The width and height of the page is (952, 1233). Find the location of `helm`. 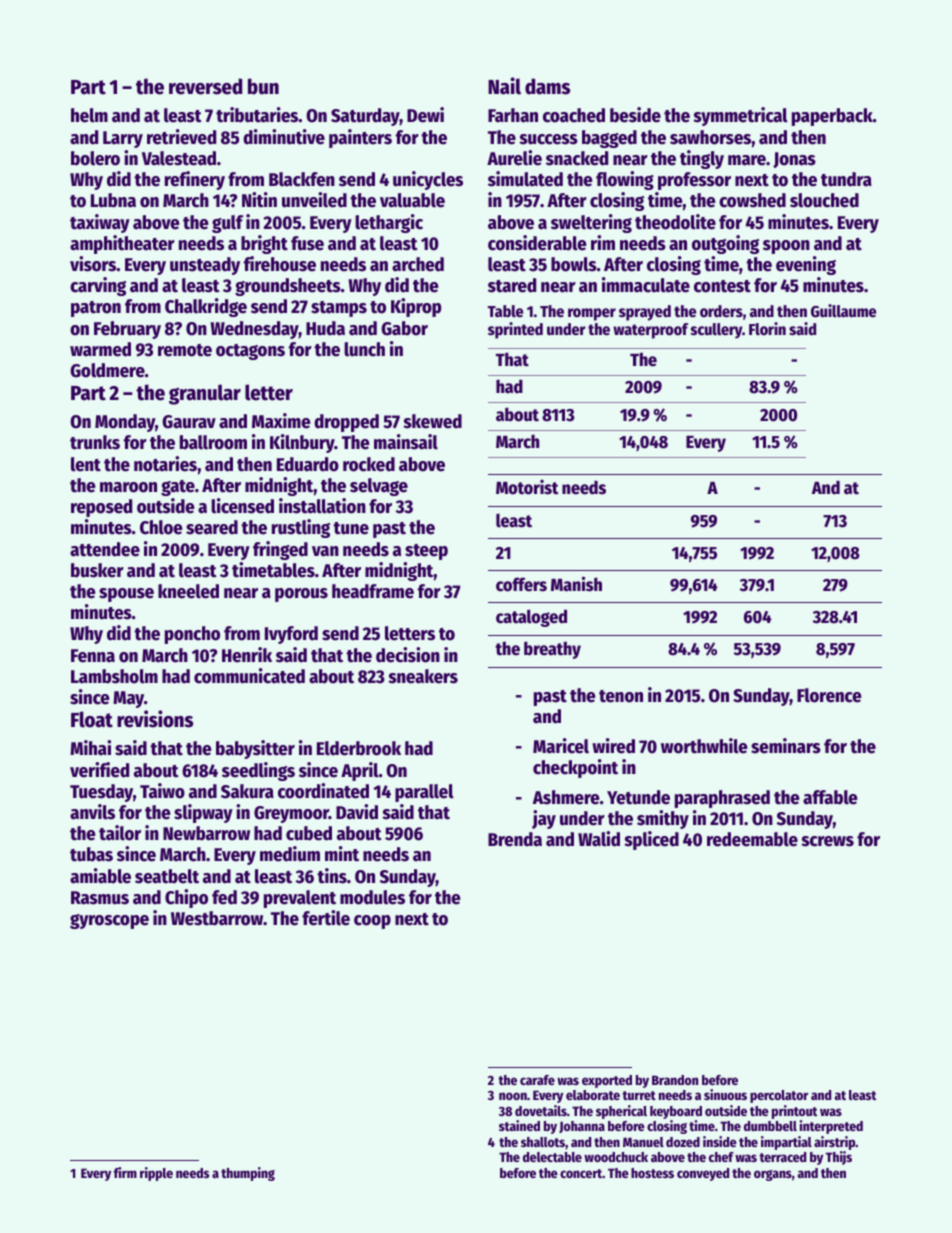

helm is located at coordinates (89, 115).
